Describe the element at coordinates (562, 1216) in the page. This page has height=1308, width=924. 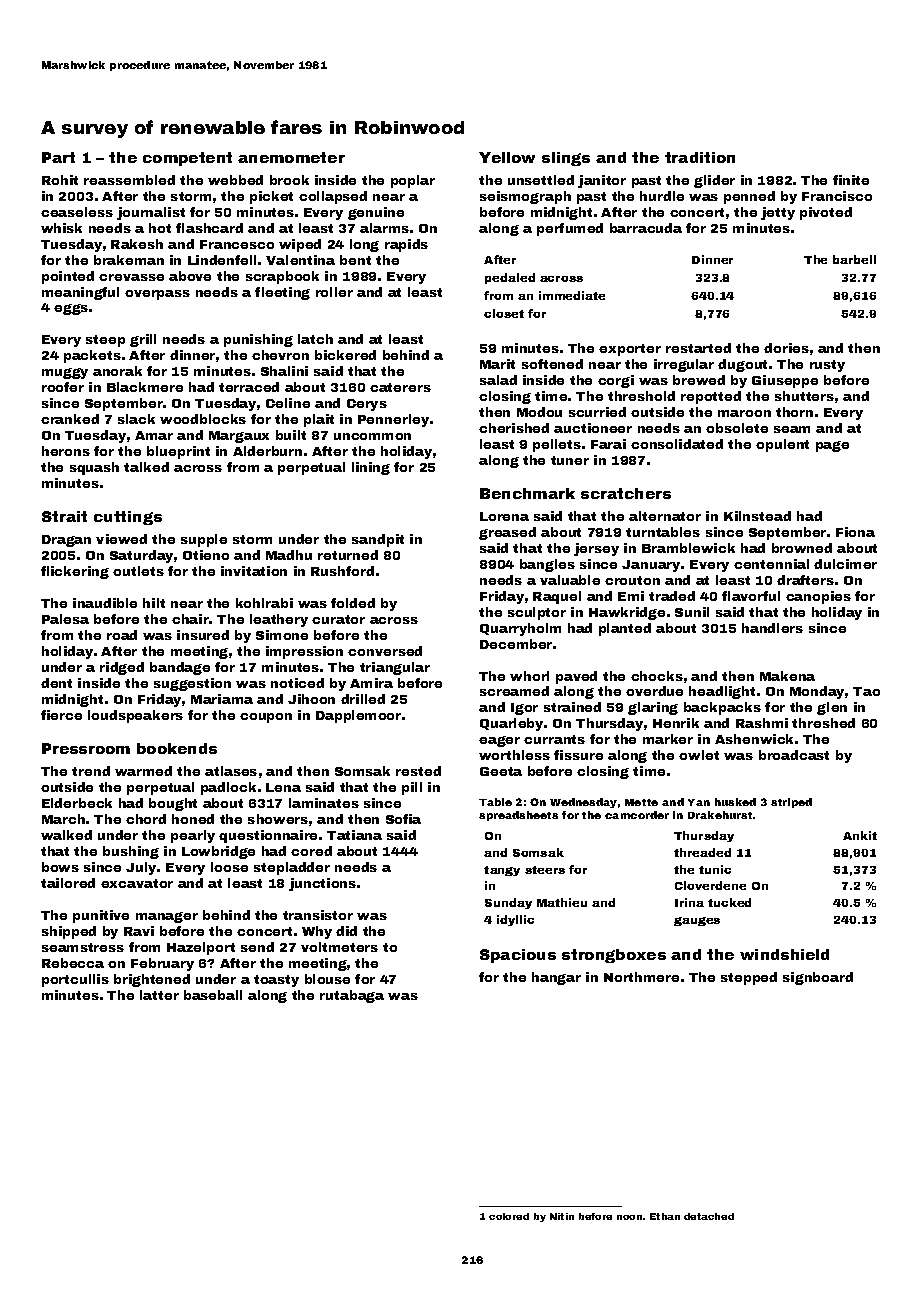
I see `Nitin` at that location.
